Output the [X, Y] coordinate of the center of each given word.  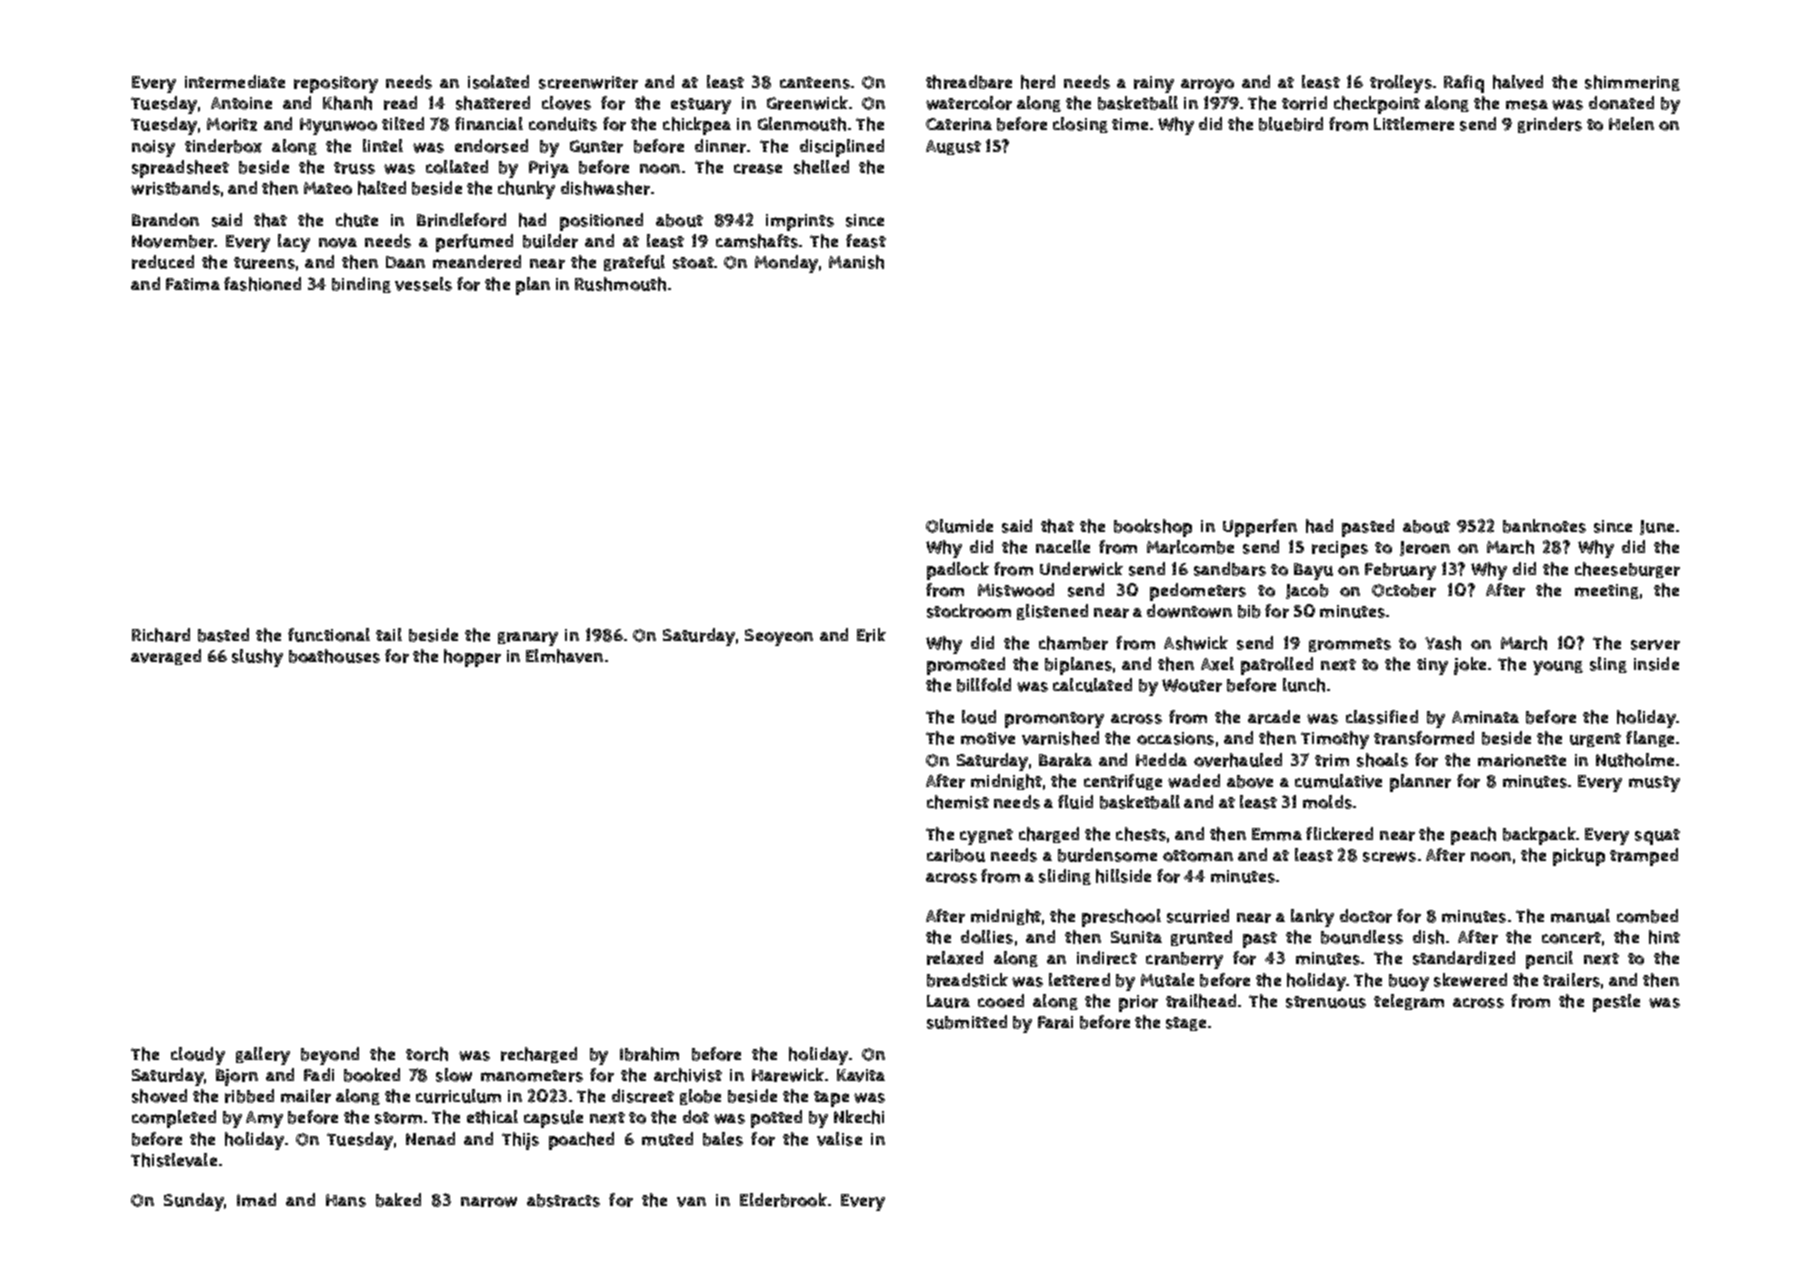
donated [1621, 103]
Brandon [165, 220]
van [691, 1202]
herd [1038, 82]
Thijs [520, 1141]
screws [1389, 857]
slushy [257, 658]
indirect [1107, 958]
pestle [1616, 1003]
